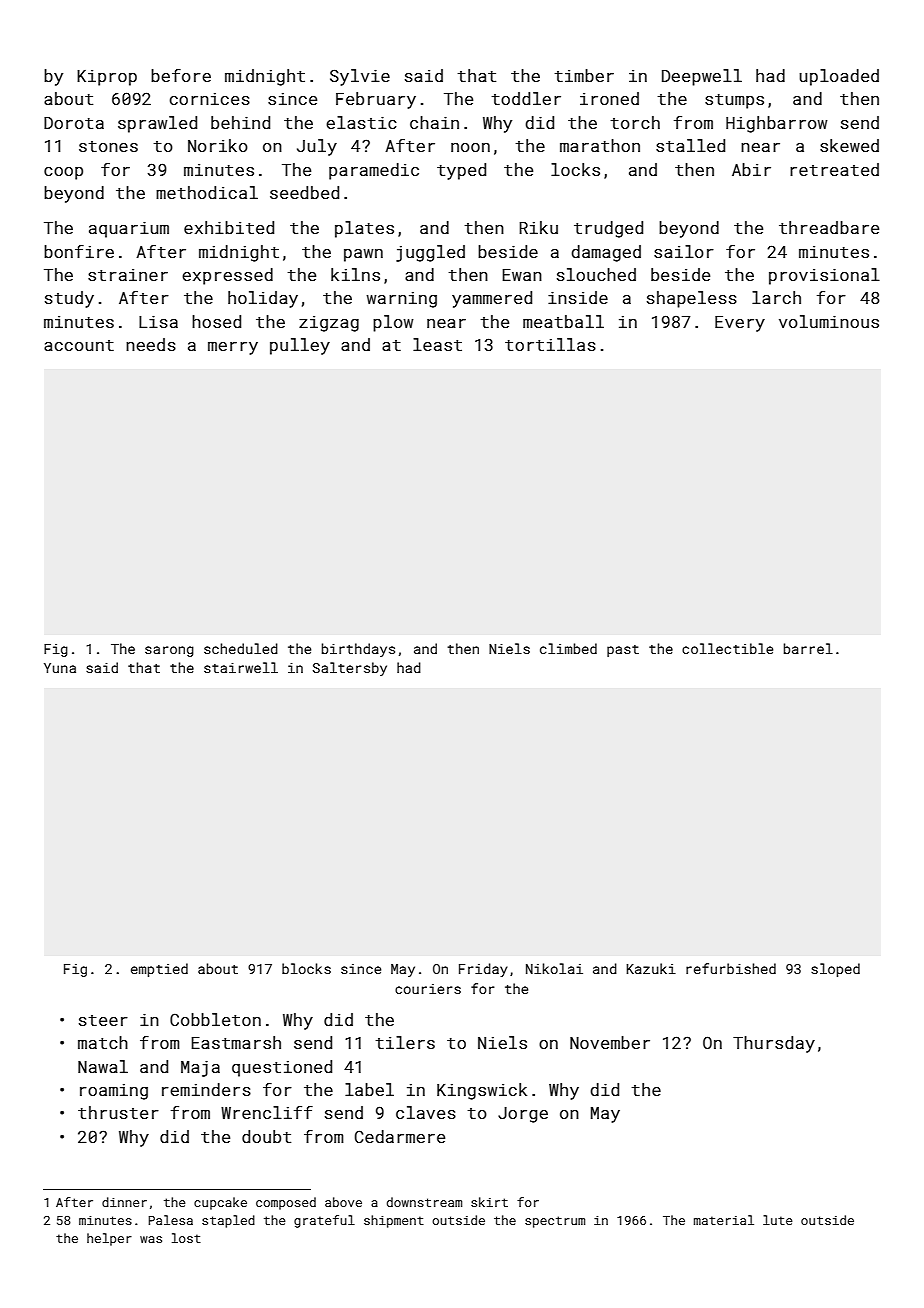  I want to click on birthdays, so click(358, 650).
